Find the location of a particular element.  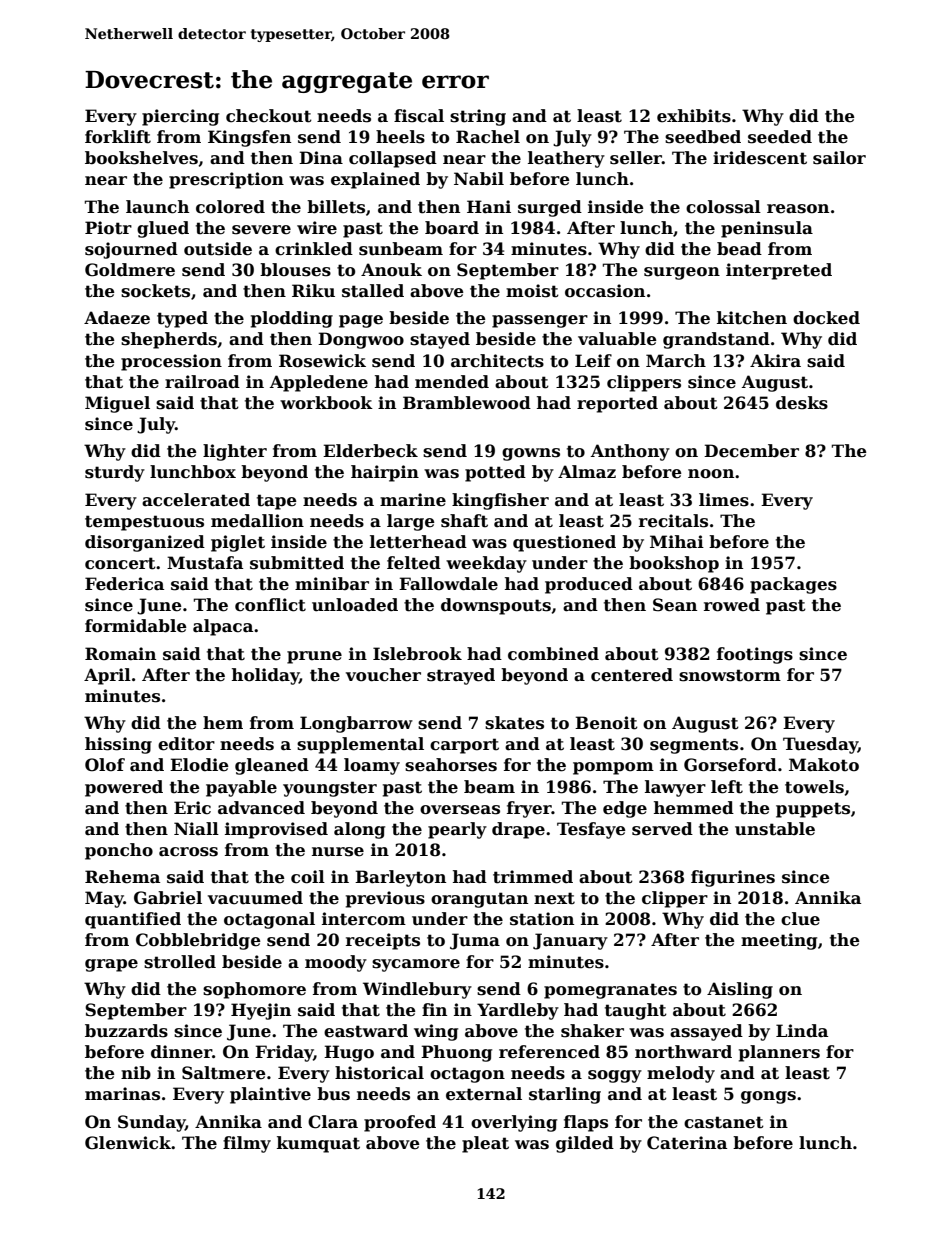

railroad is located at coordinates (202, 382).
